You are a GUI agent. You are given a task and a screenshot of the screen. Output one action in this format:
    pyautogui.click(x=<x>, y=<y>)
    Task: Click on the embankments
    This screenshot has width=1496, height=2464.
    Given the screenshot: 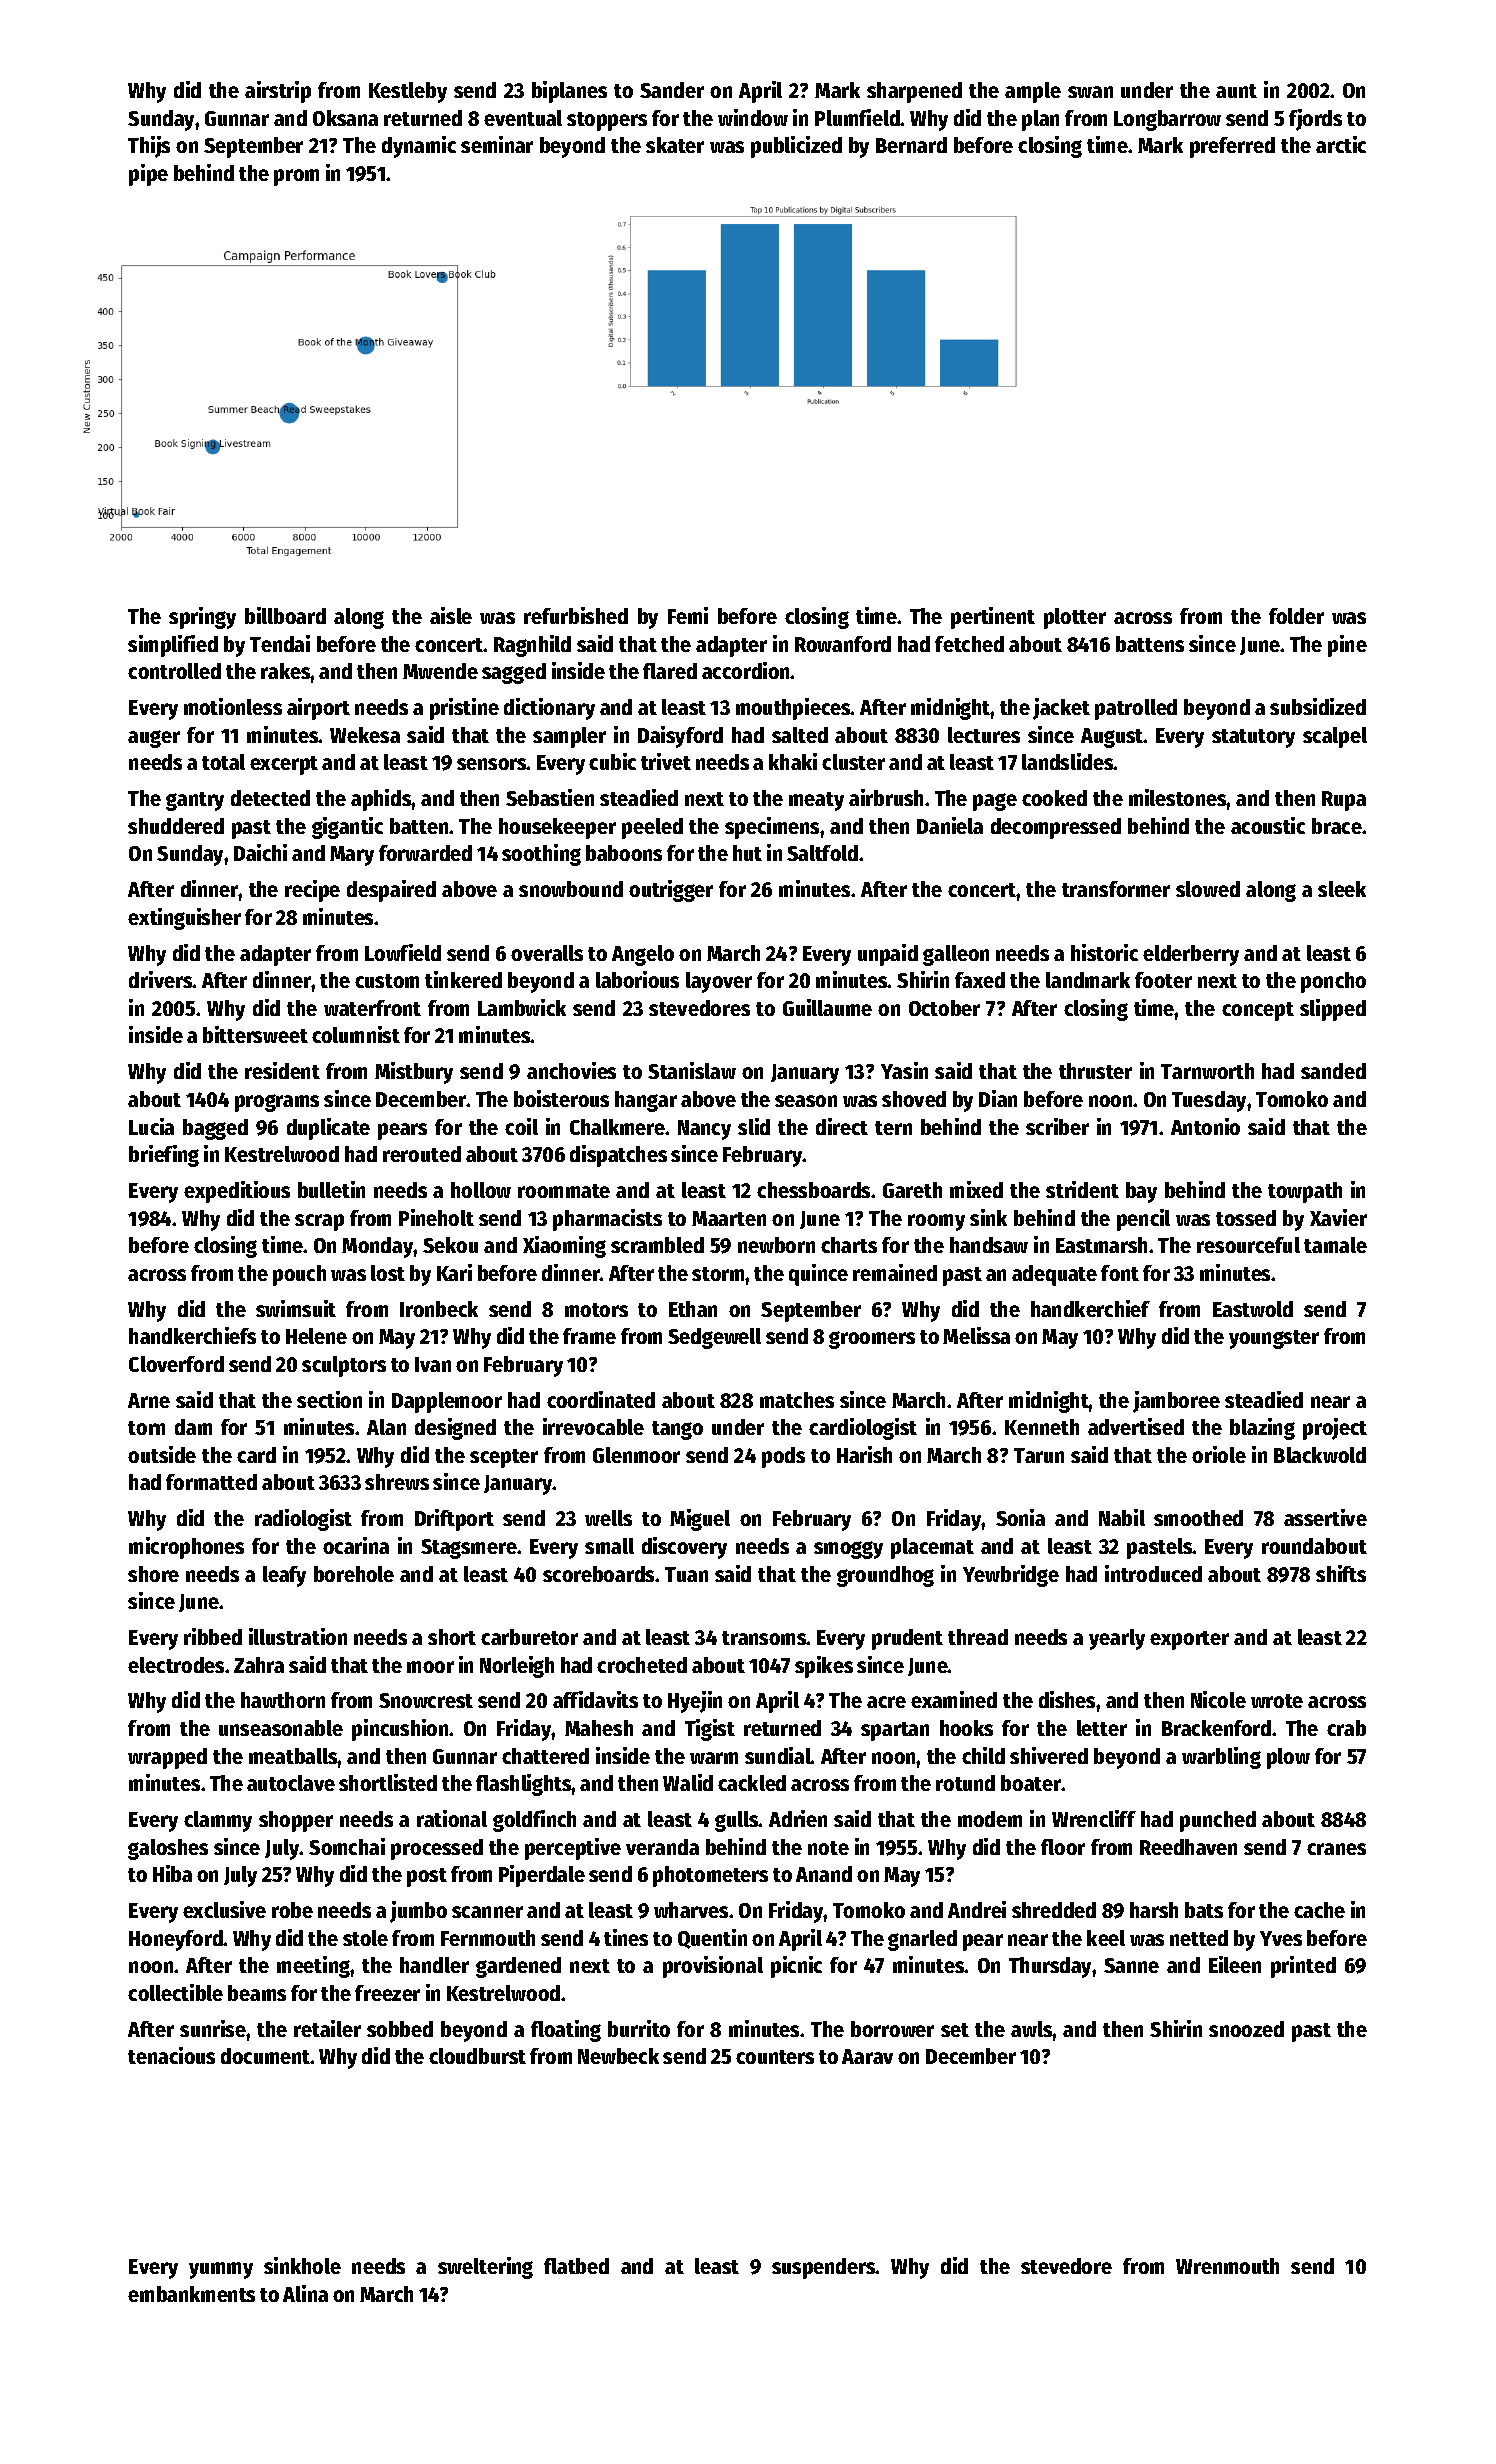 What is the action you would take?
    pyautogui.click(x=191, y=2294)
